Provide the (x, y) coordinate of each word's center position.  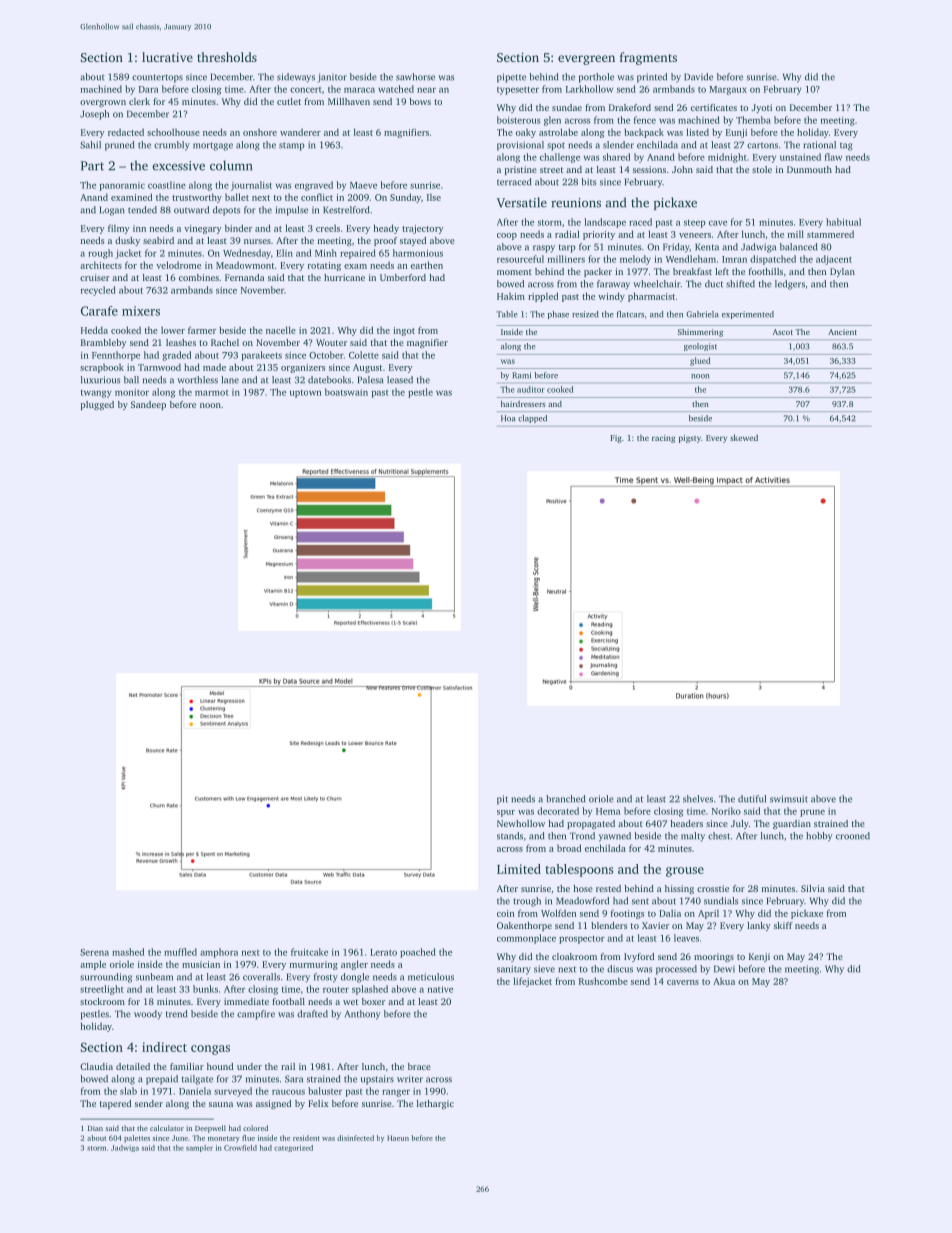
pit (502, 800)
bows (420, 101)
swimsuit (789, 799)
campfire (256, 1015)
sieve (544, 969)
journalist (251, 186)
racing (663, 439)
